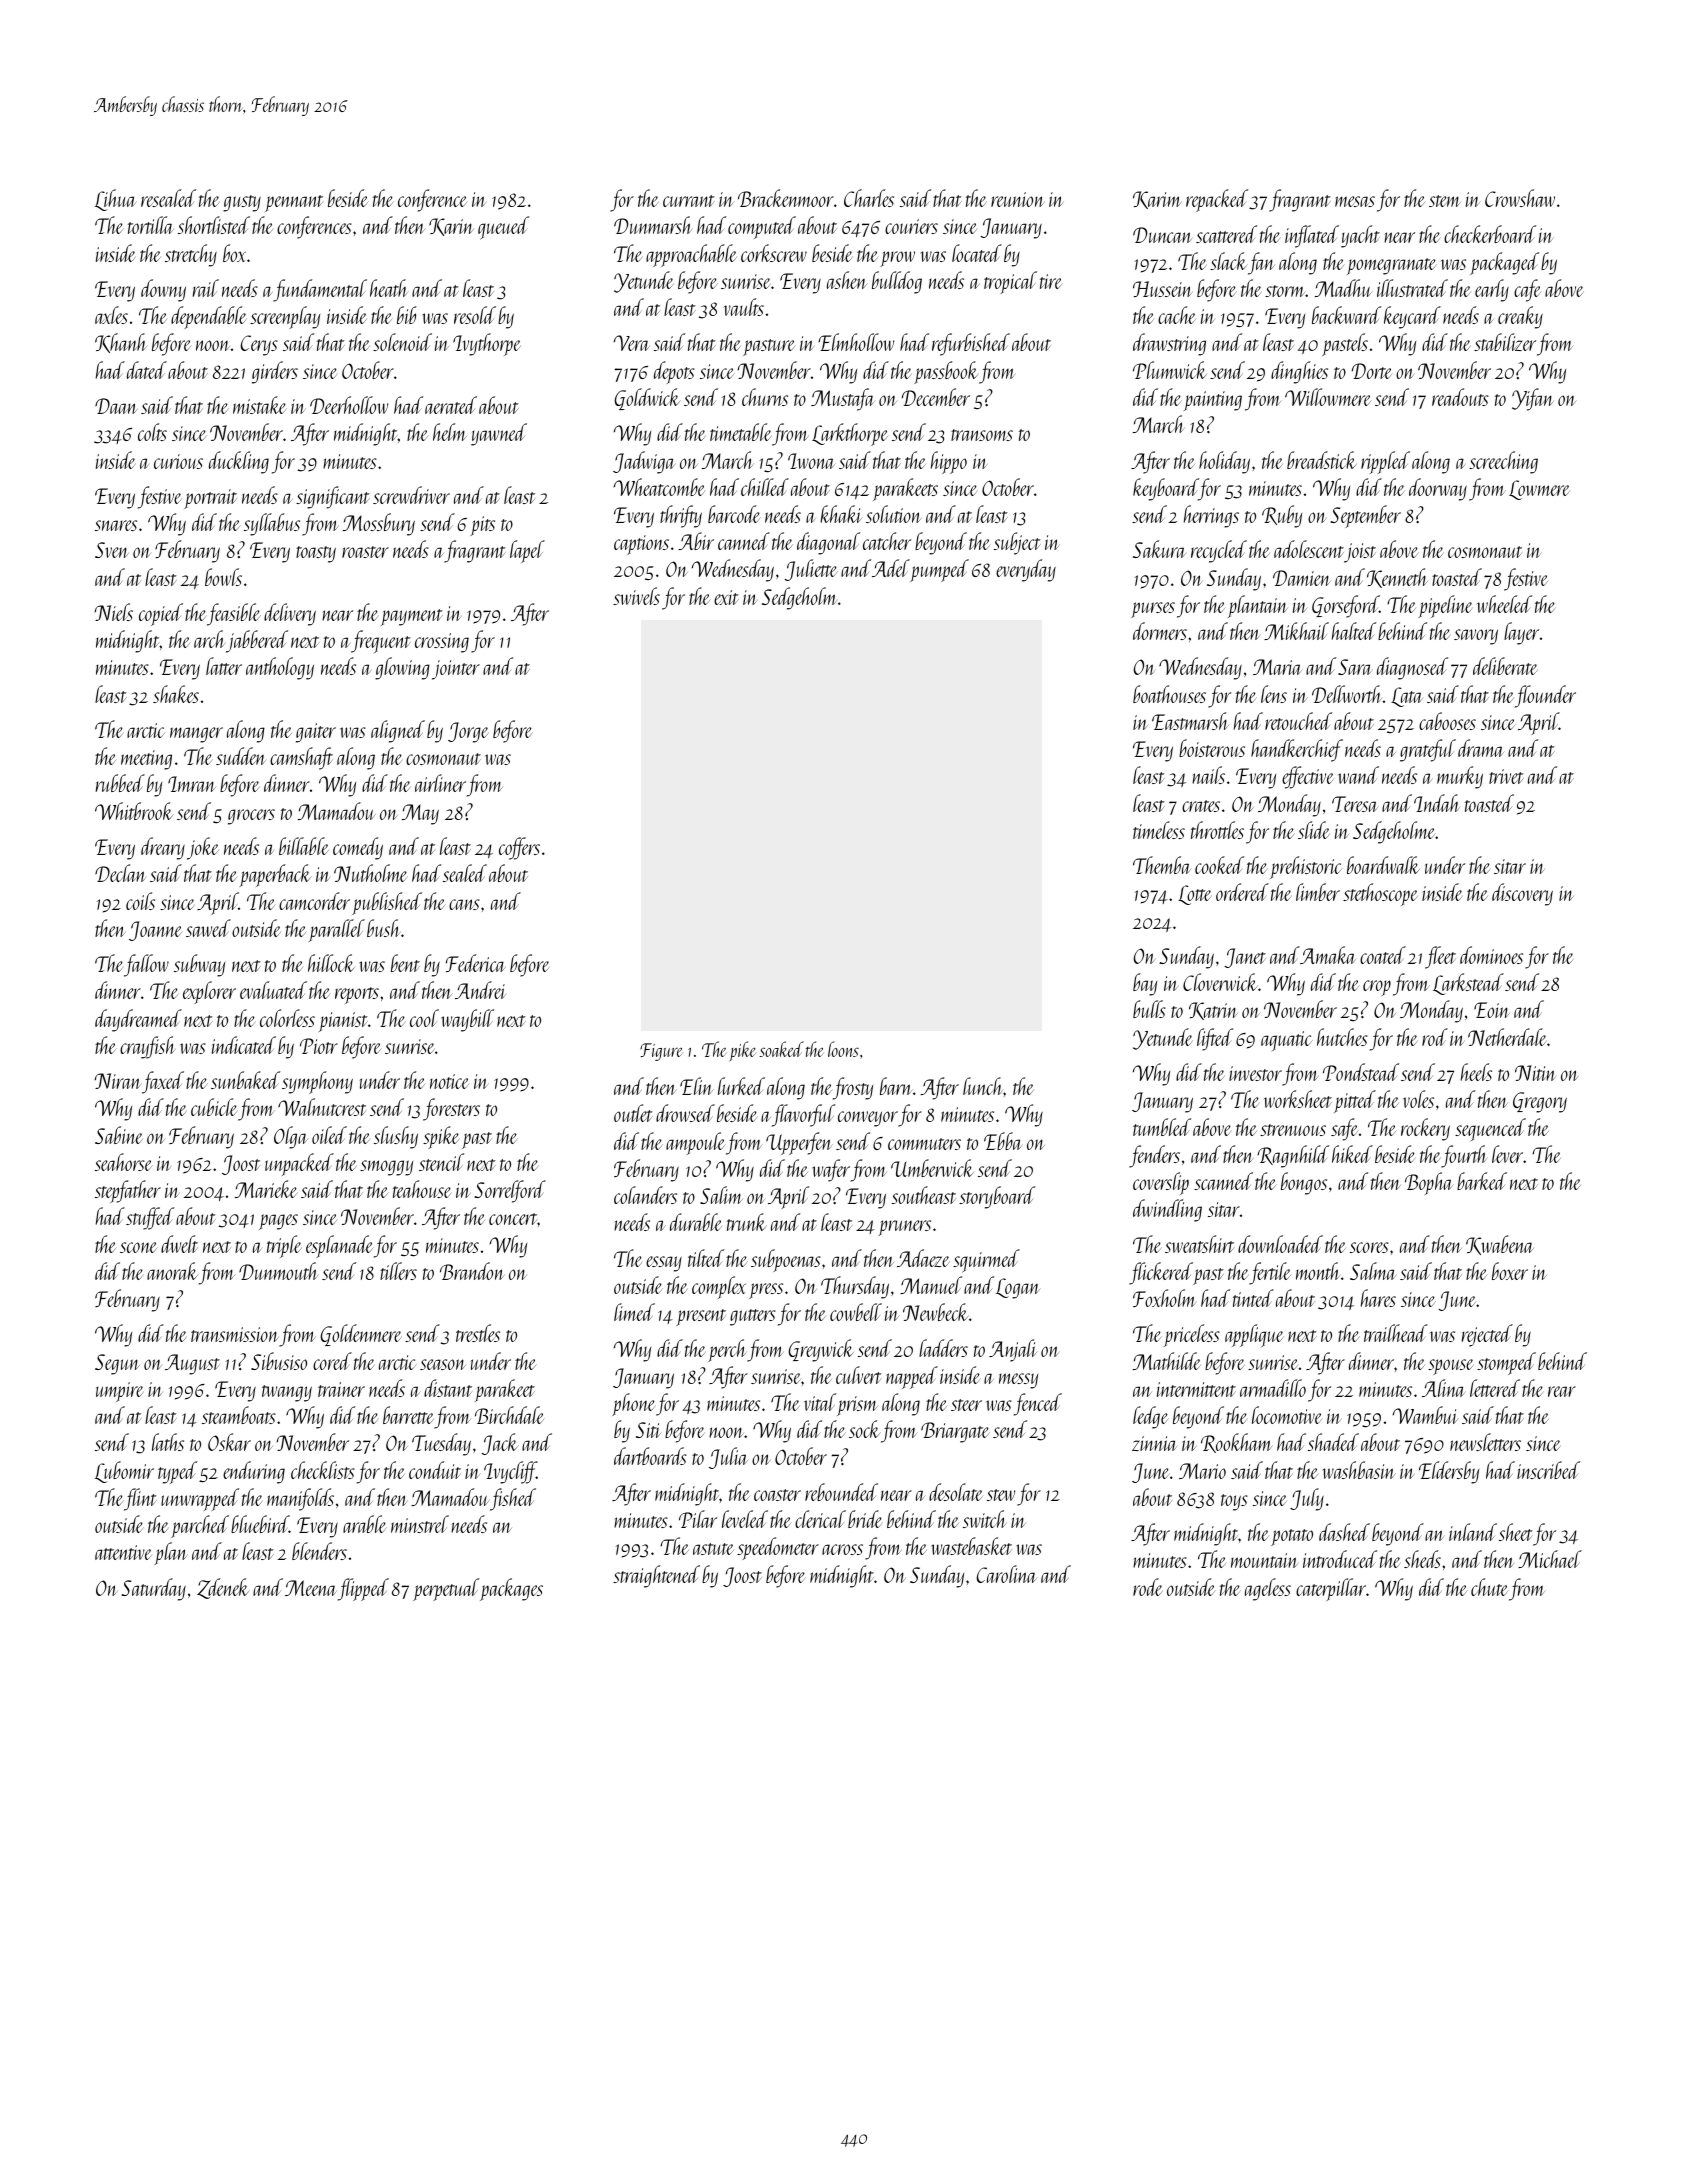  I want to click on Themba, so click(1162, 865).
